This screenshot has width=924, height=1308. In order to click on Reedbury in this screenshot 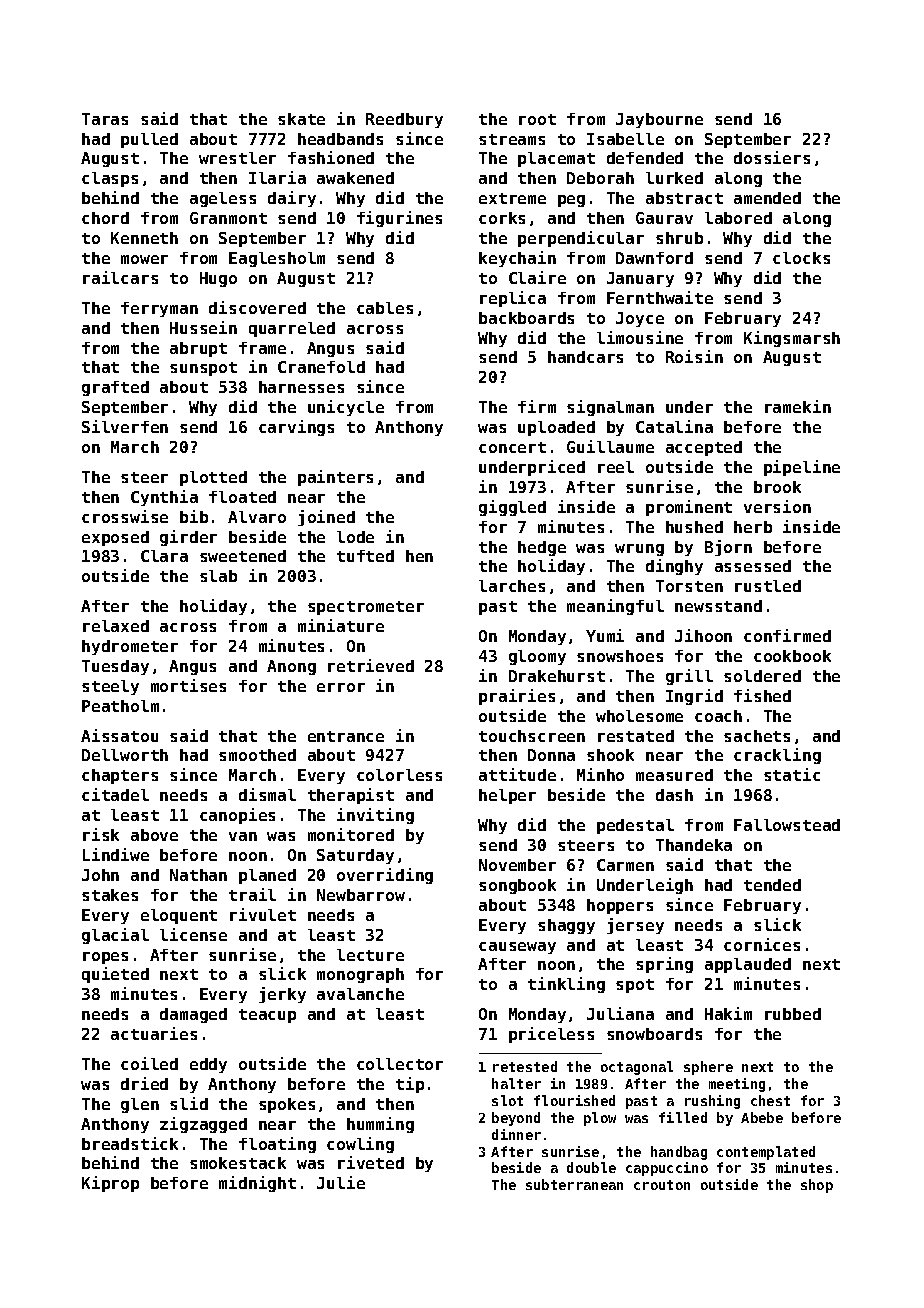, I will do `click(404, 120)`.
